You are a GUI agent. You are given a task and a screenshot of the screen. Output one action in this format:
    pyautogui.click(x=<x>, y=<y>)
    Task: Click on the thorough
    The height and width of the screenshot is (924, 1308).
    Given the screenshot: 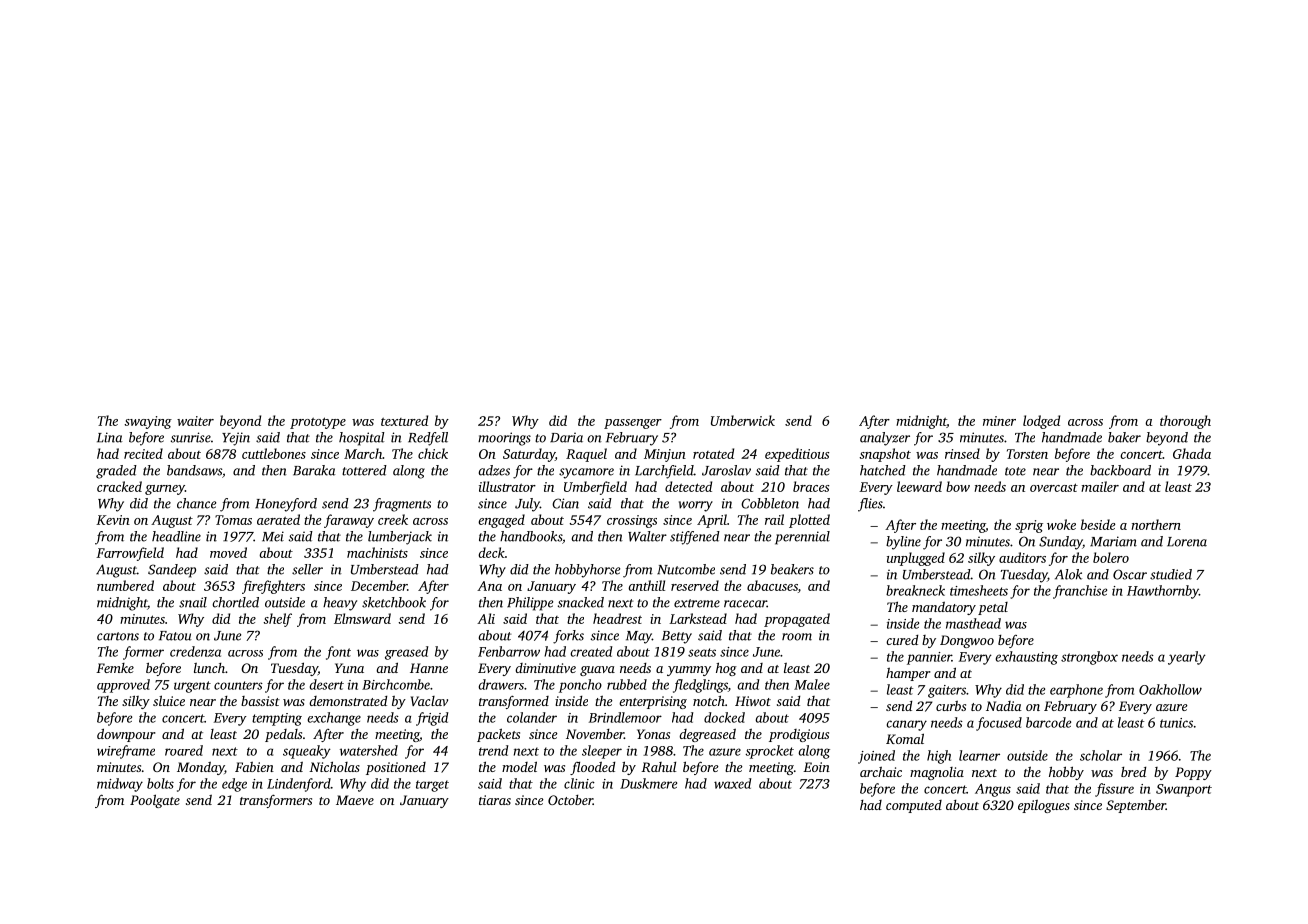 What is the action you would take?
    pyautogui.click(x=1185, y=422)
